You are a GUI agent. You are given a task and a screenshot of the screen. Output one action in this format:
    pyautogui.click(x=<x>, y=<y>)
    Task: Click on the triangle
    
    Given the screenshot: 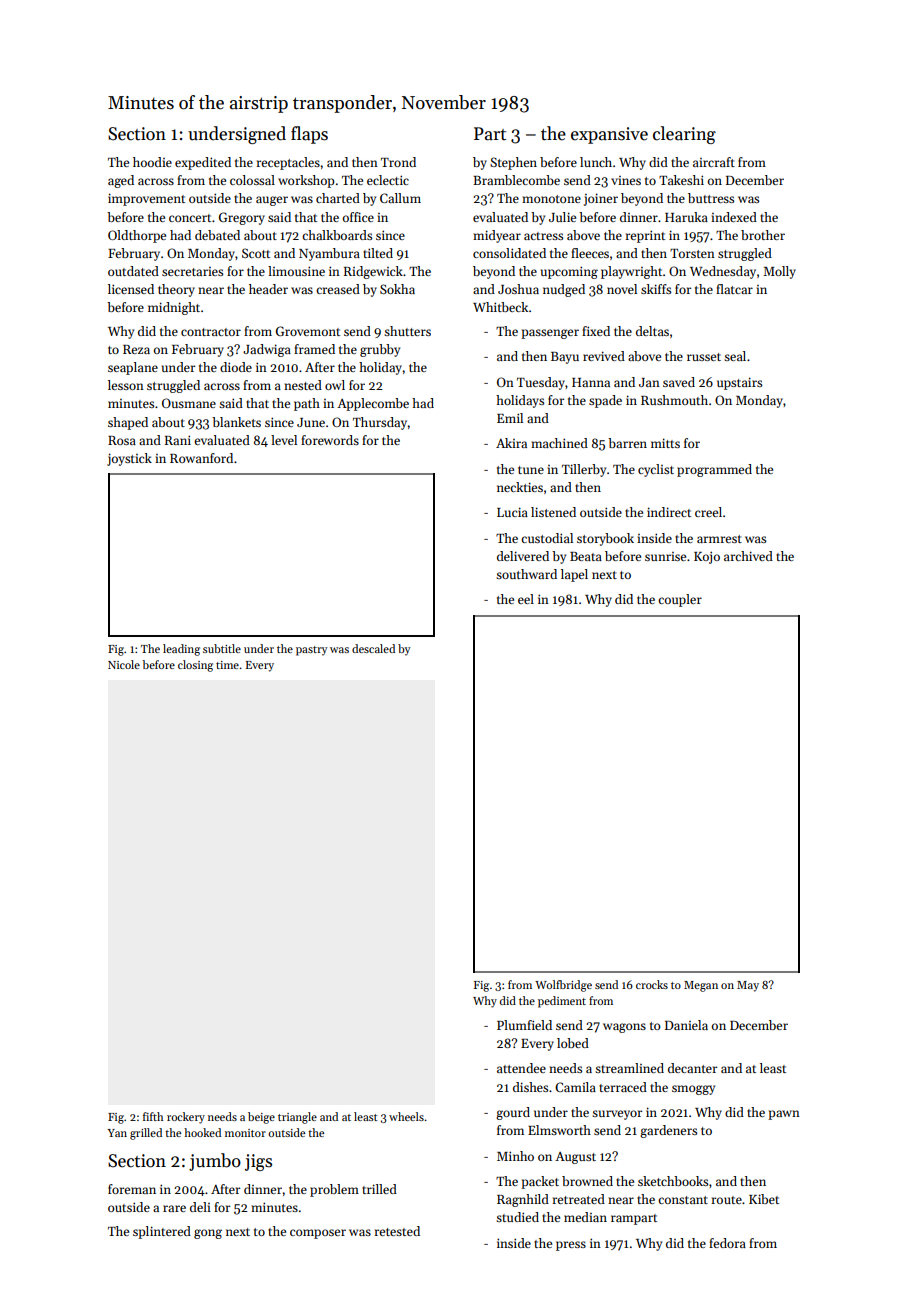 What is the action you would take?
    pyautogui.click(x=297, y=1118)
